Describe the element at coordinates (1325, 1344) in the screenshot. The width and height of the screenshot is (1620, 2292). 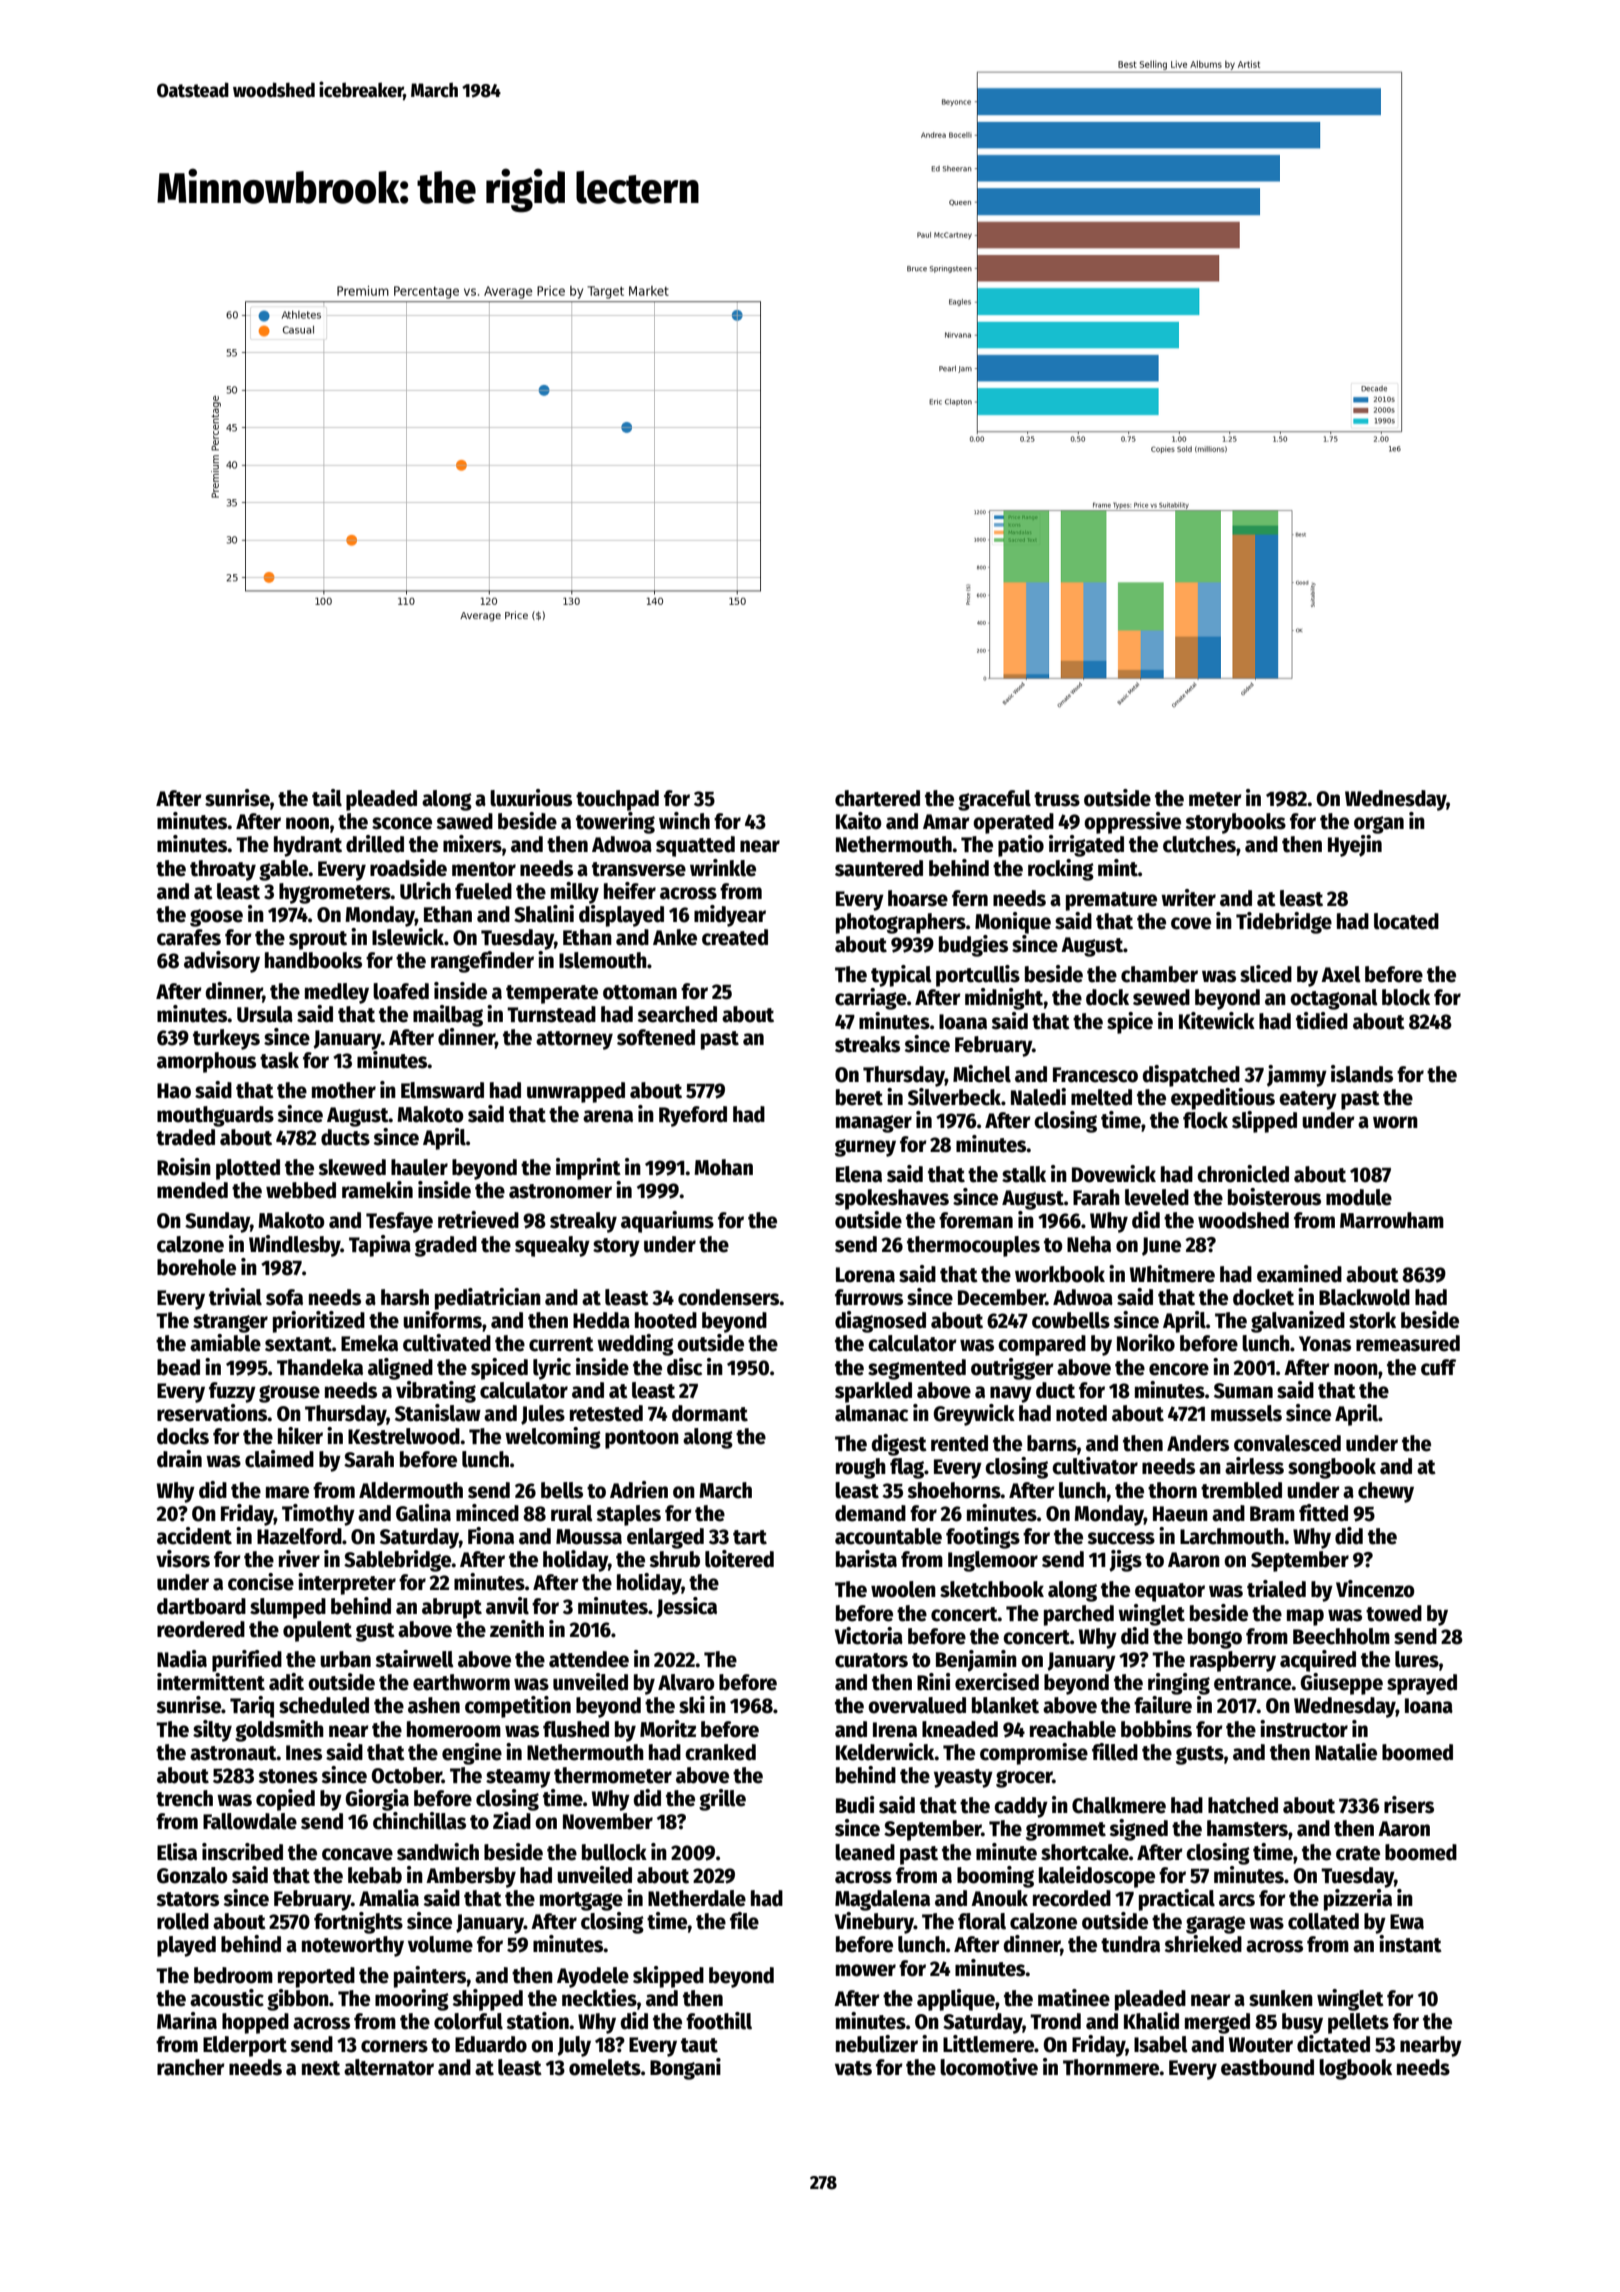
I see `Yonas` at that location.
